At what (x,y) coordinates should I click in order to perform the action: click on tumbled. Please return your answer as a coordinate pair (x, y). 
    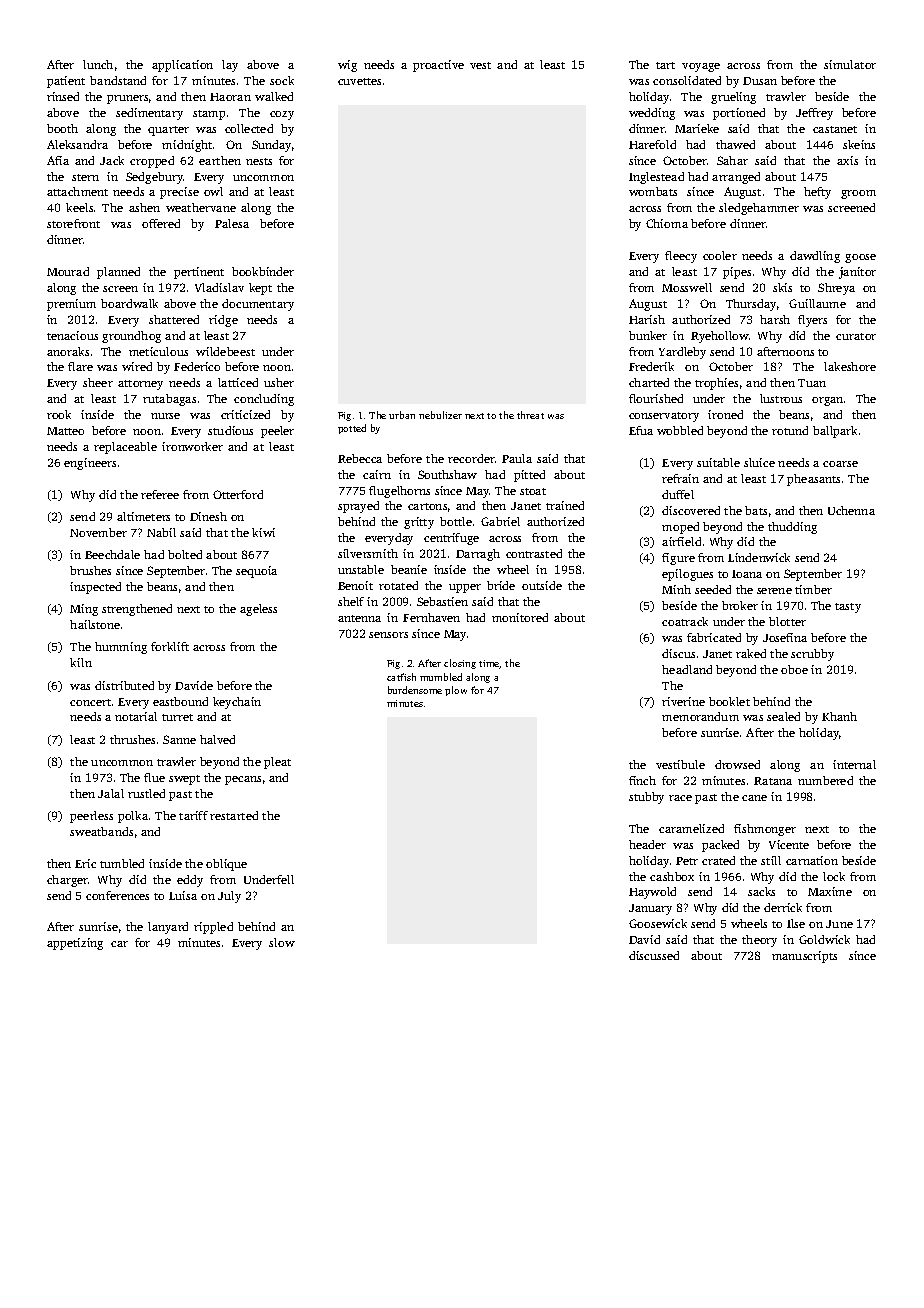
    Looking at the image, I should click on (122, 863).
